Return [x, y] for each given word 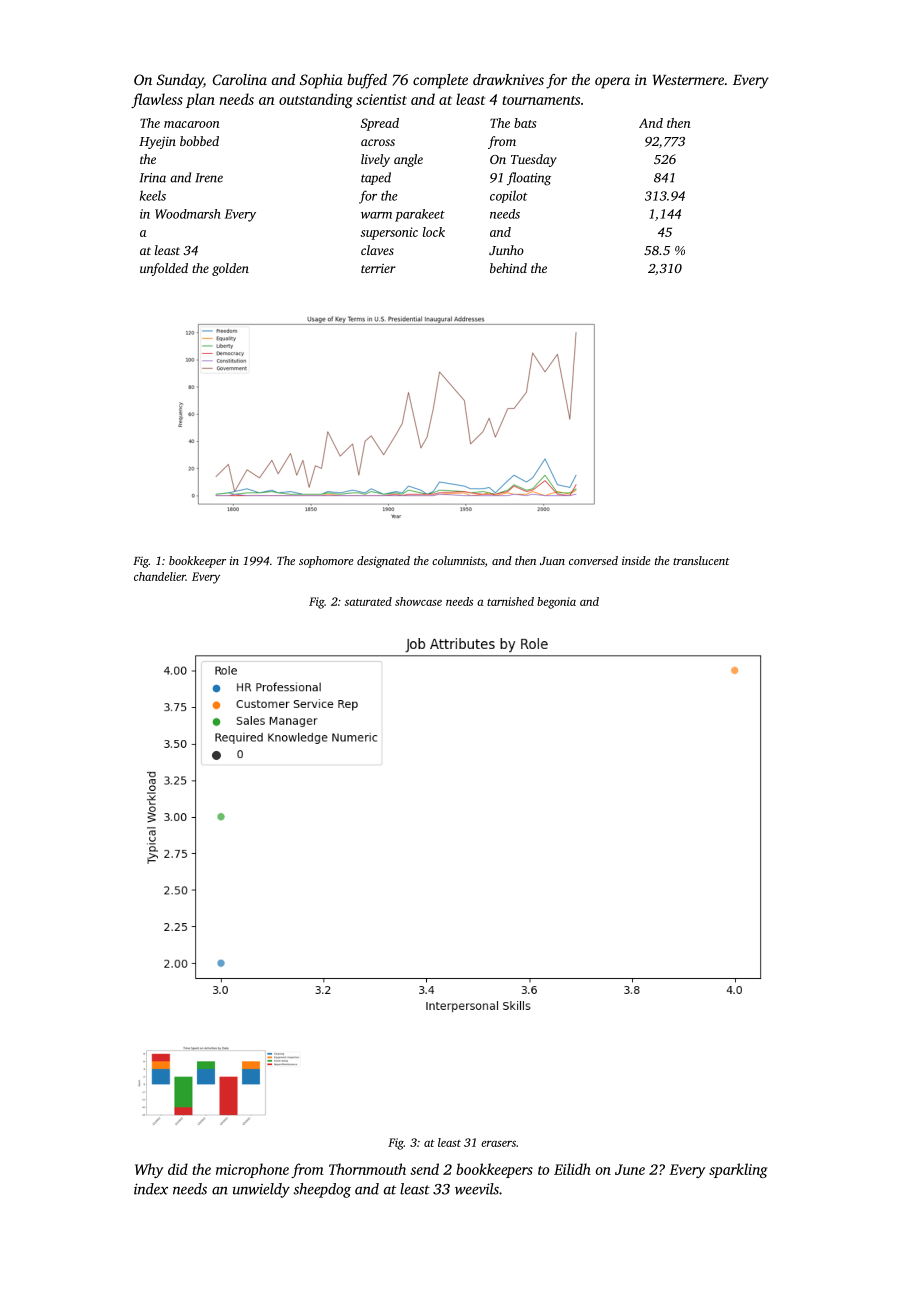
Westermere [688, 80]
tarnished [510, 601]
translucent [701, 560]
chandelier [160, 576]
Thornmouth [367, 1169]
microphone [252, 1170]
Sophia [321, 81]
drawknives [508, 79]
